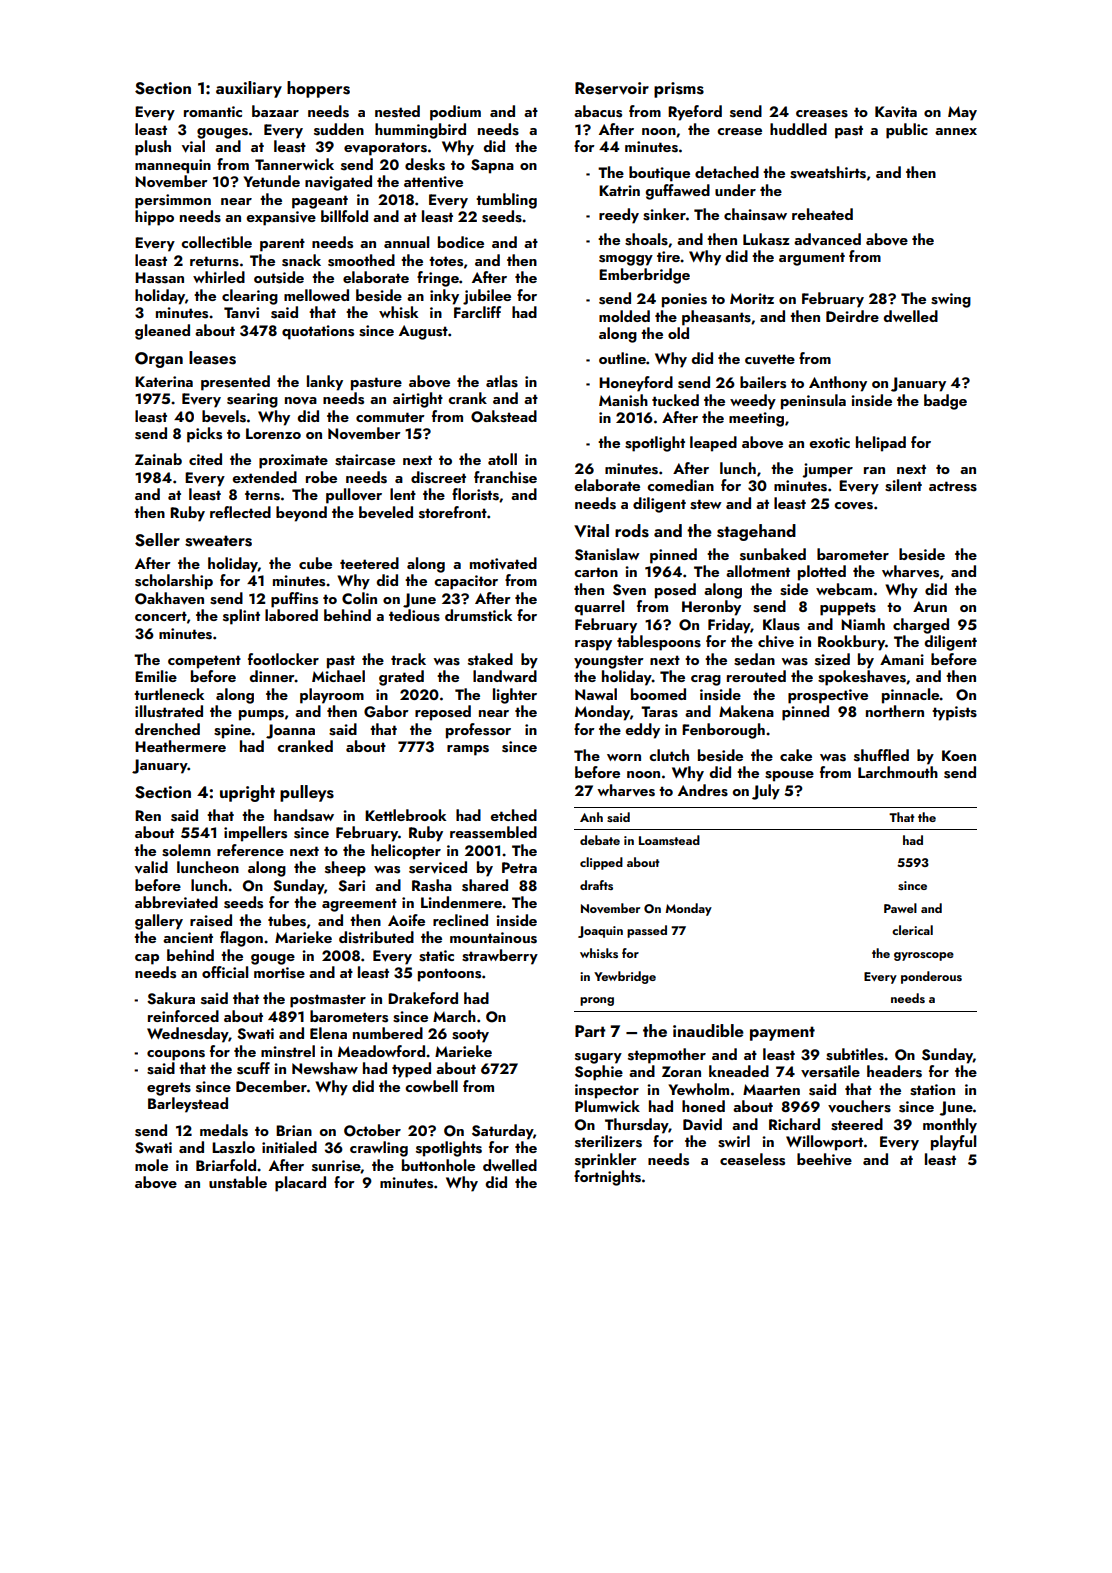 Image resolution: width=1112 pixels, height=1573 pixels. I want to click on shuffled, so click(881, 755).
